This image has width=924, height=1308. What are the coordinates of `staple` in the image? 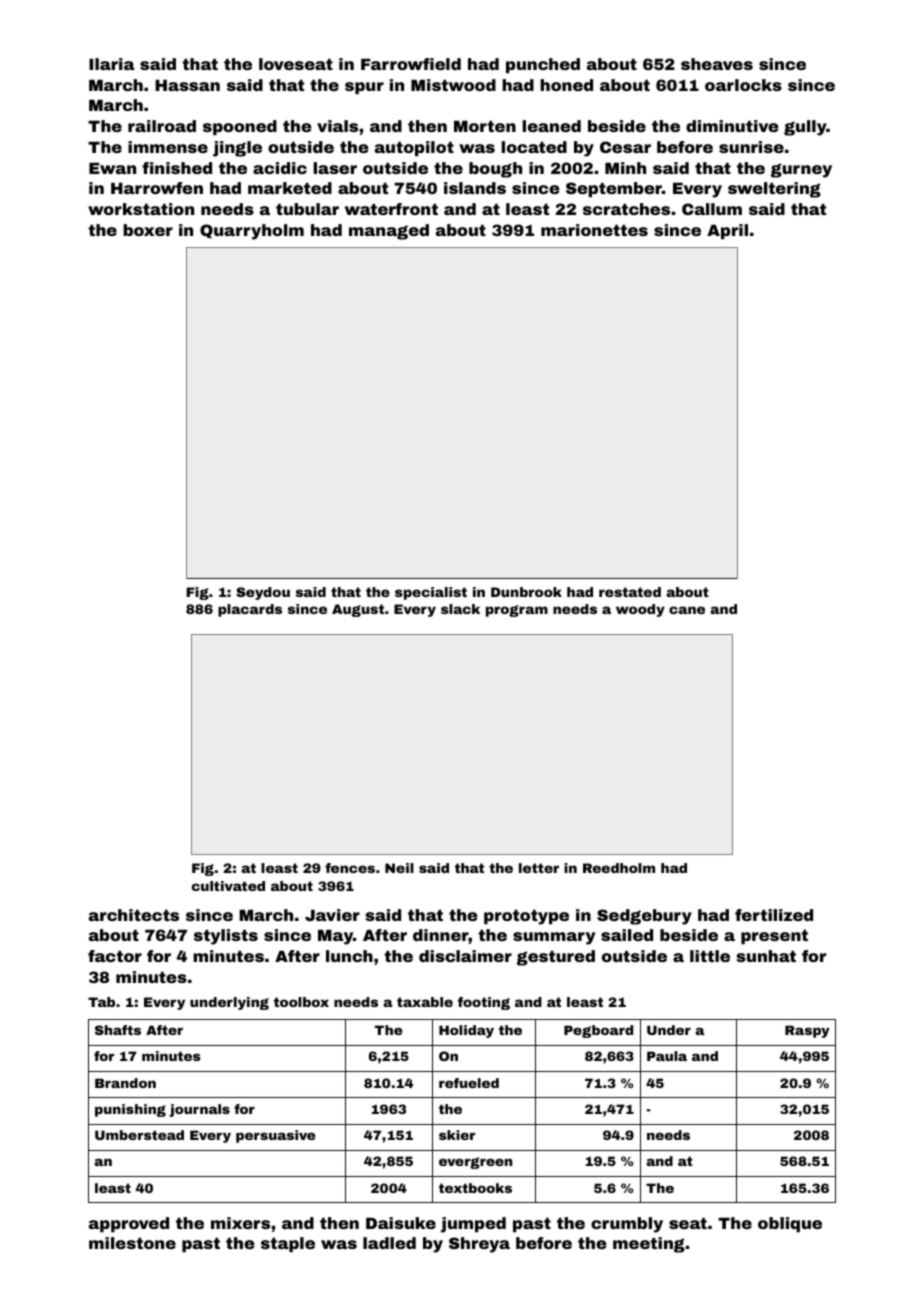 It's located at (288, 1244).
